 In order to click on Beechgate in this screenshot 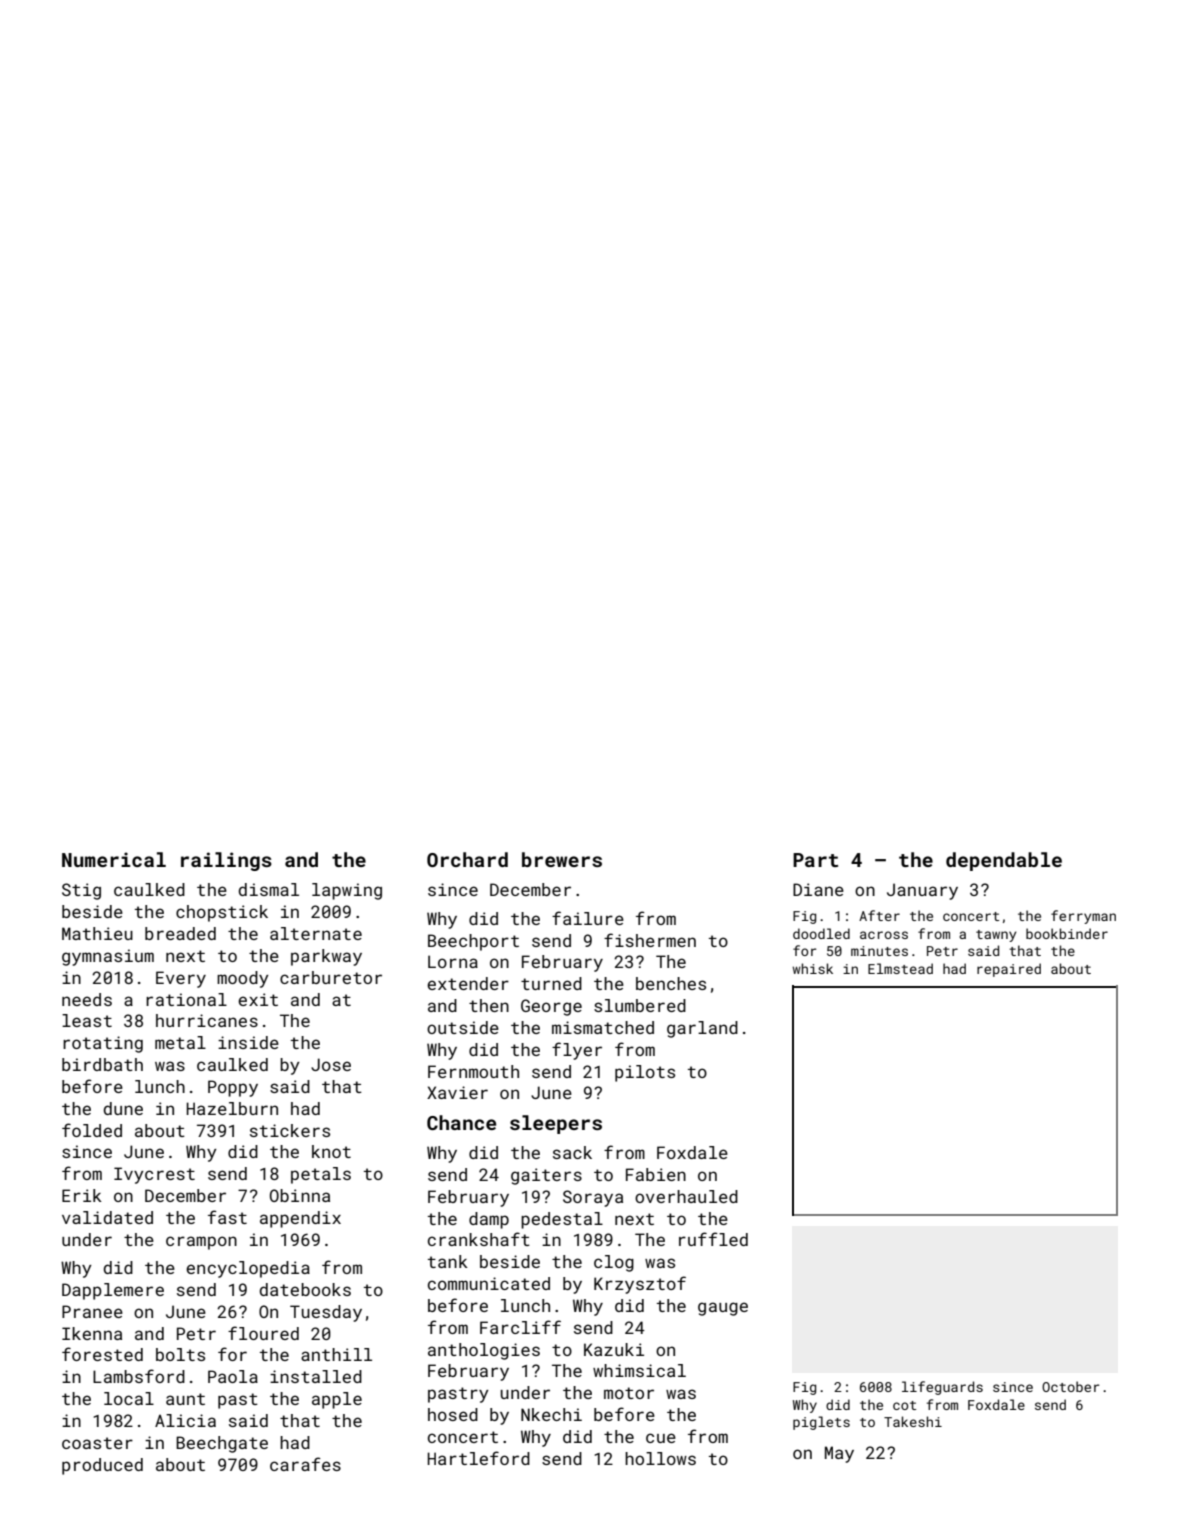, I will do `click(222, 1444)`.
